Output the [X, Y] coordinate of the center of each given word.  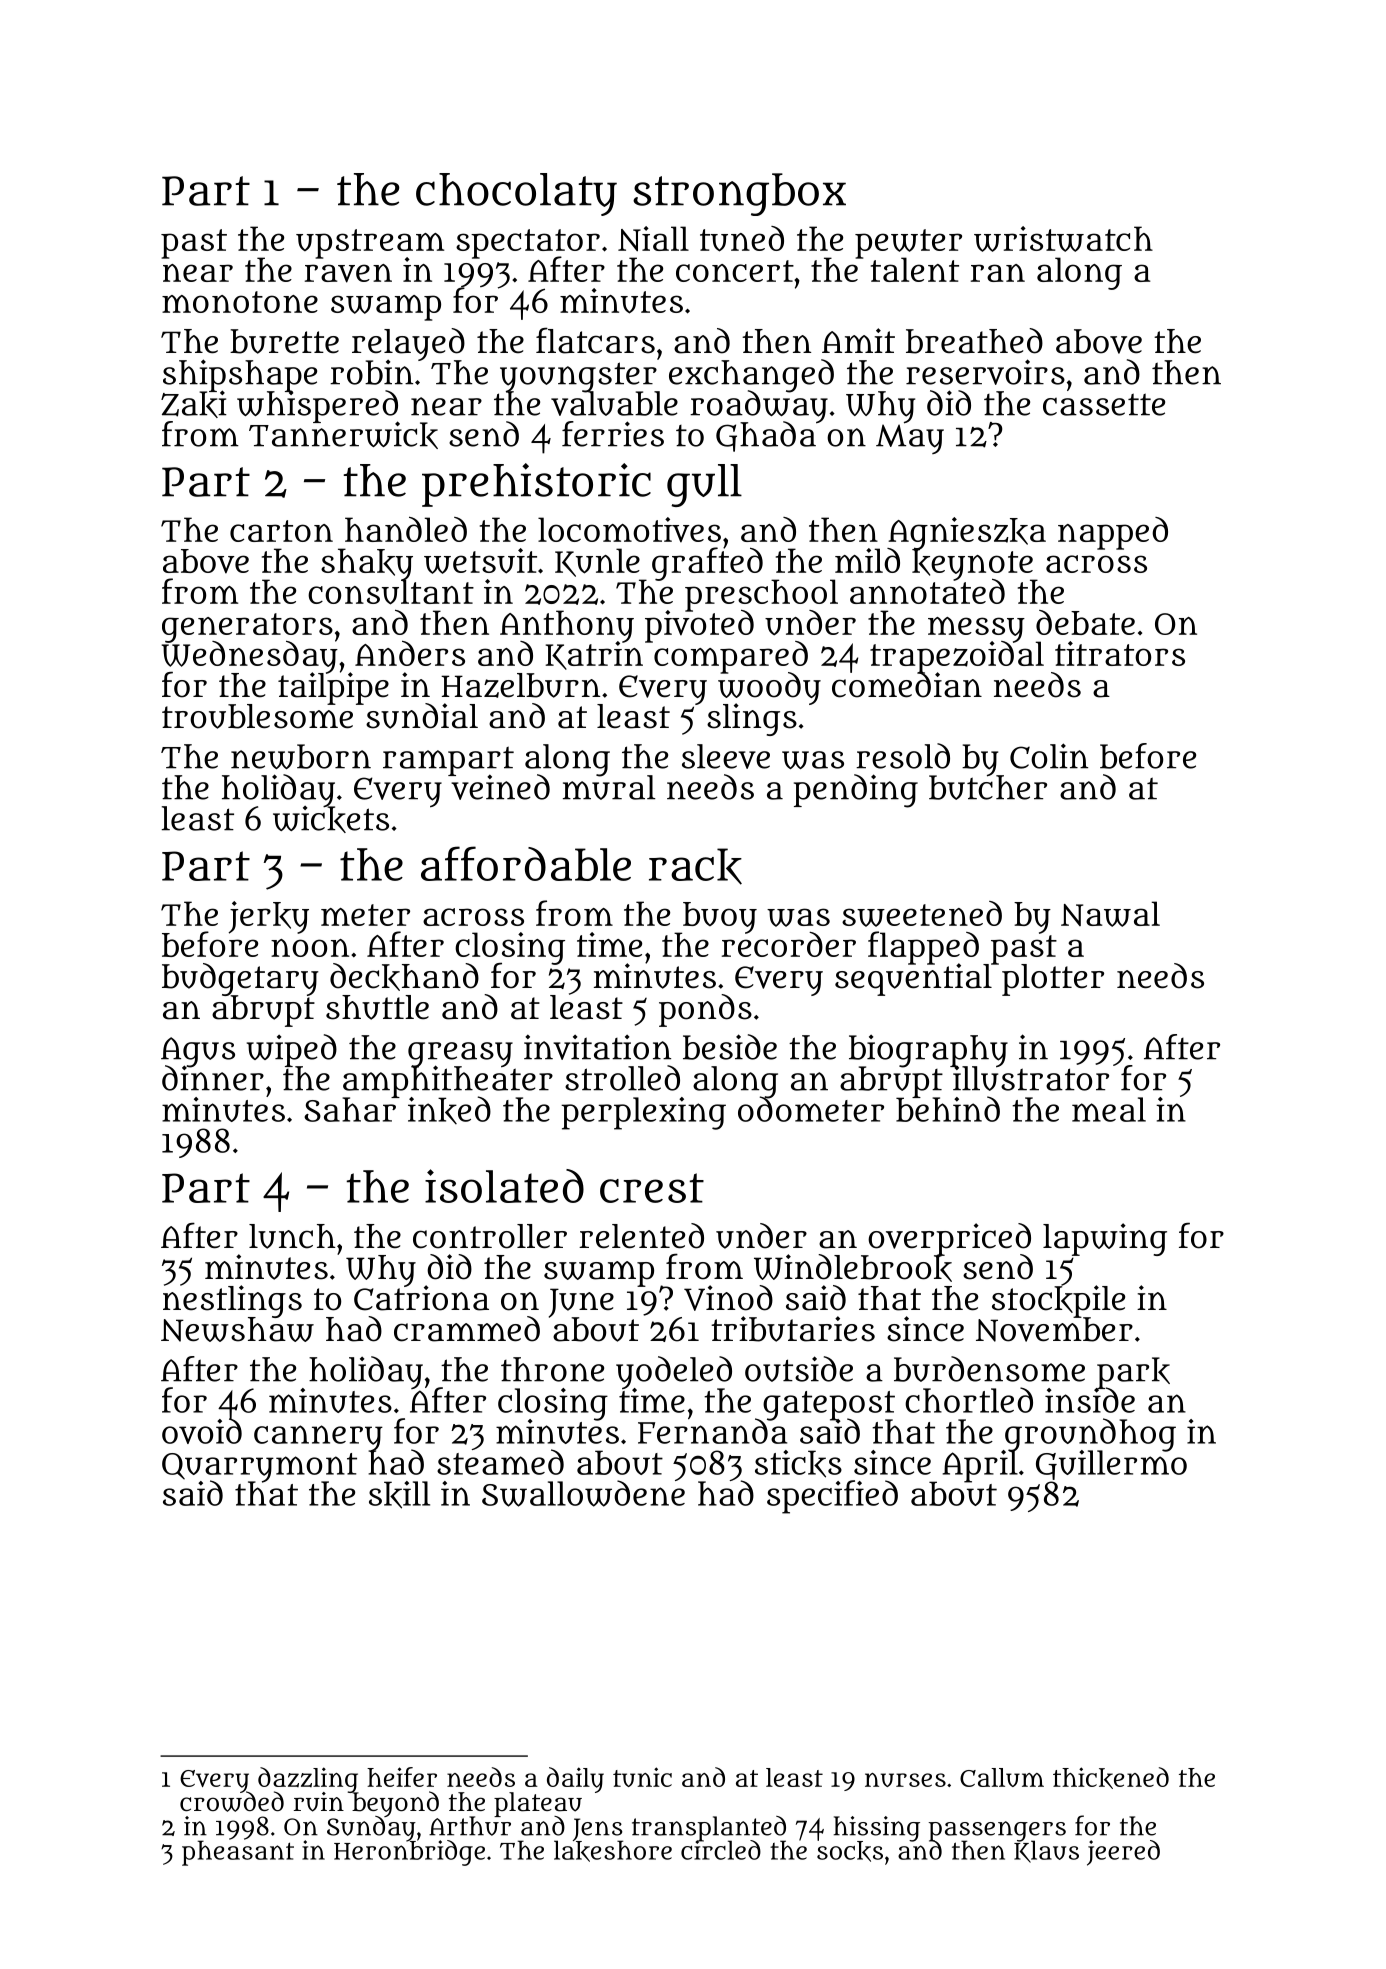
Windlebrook [853, 1268]
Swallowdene [583, 1494]
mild [867, 560]
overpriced [949, 1239]
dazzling [308, 1779]
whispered [317, 406]
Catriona [421, 1298]
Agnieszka [966, 533]
